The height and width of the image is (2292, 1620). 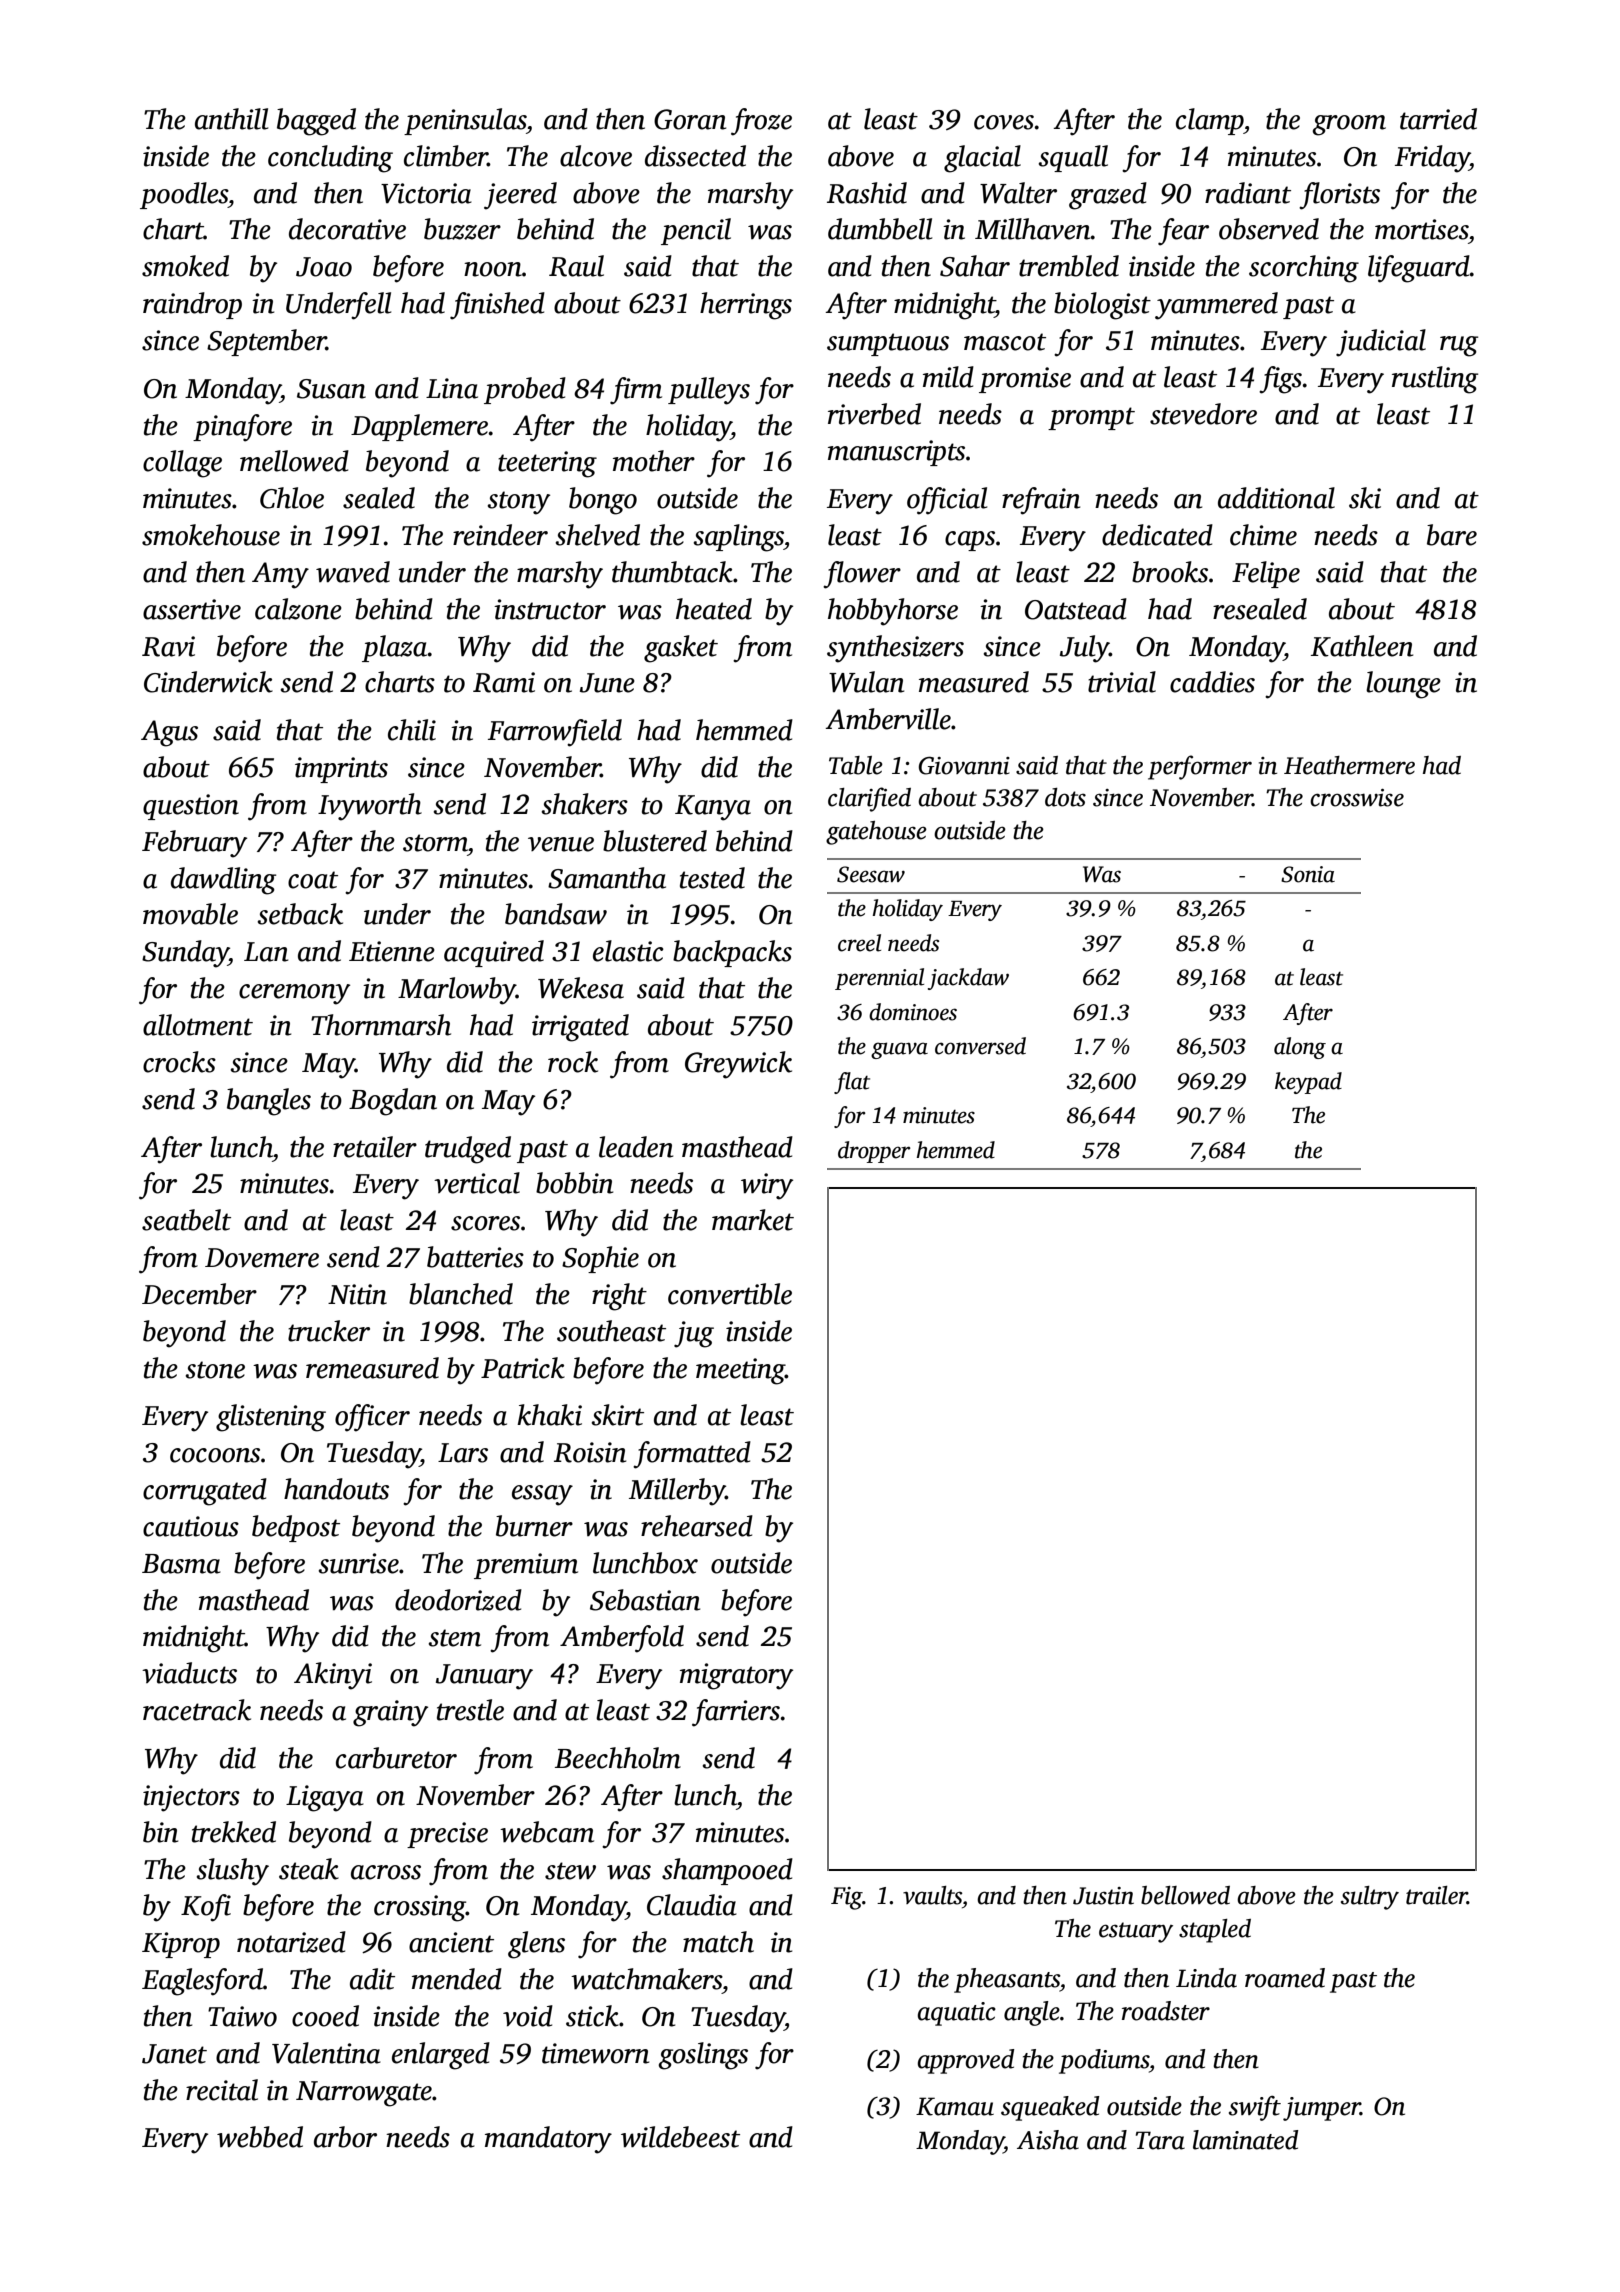 I want to click on enlarged, so click(x=441, y=2056).
